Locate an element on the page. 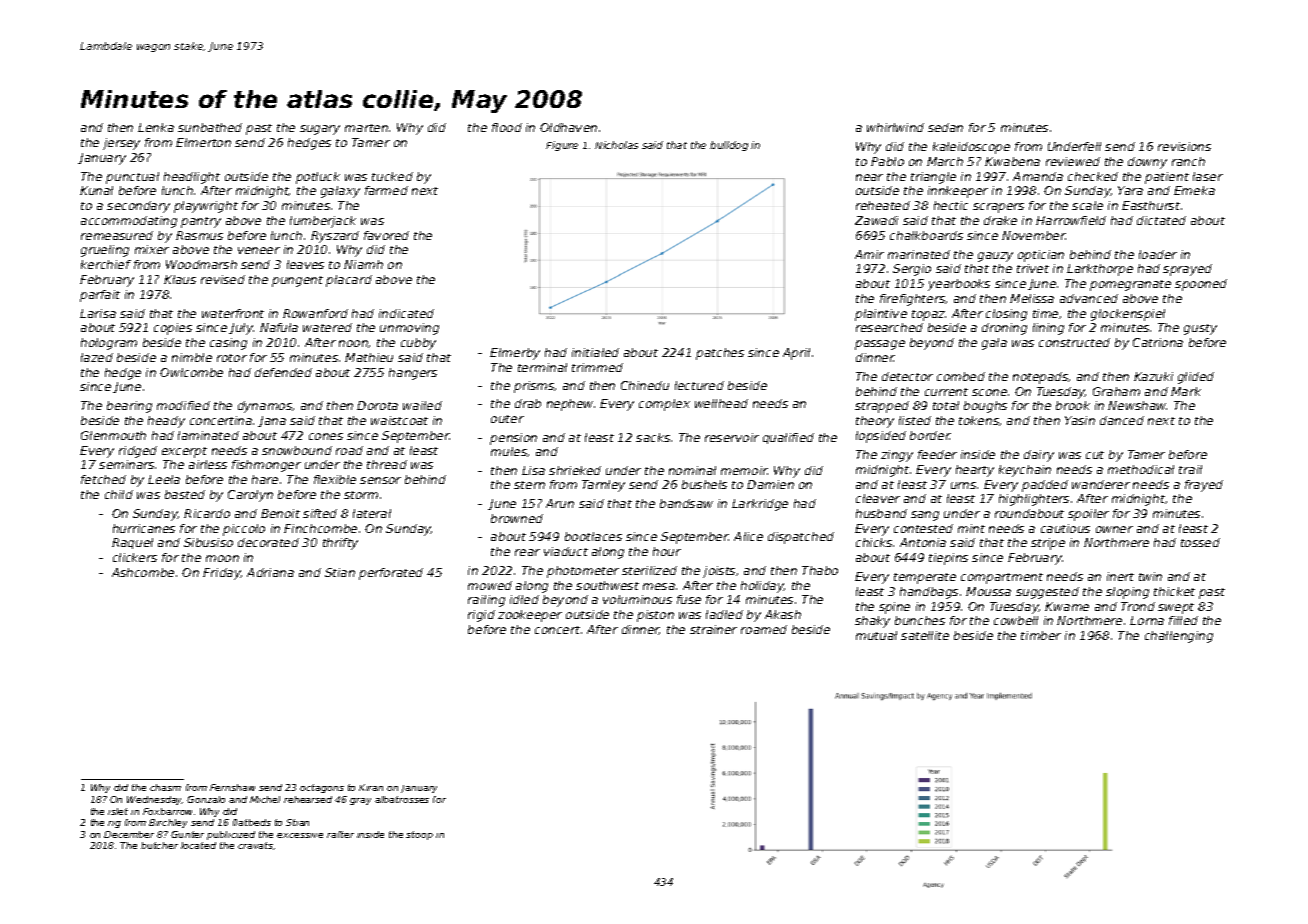 This image has width=1308, height=924. Arun is located at coordinates (560, 503).
